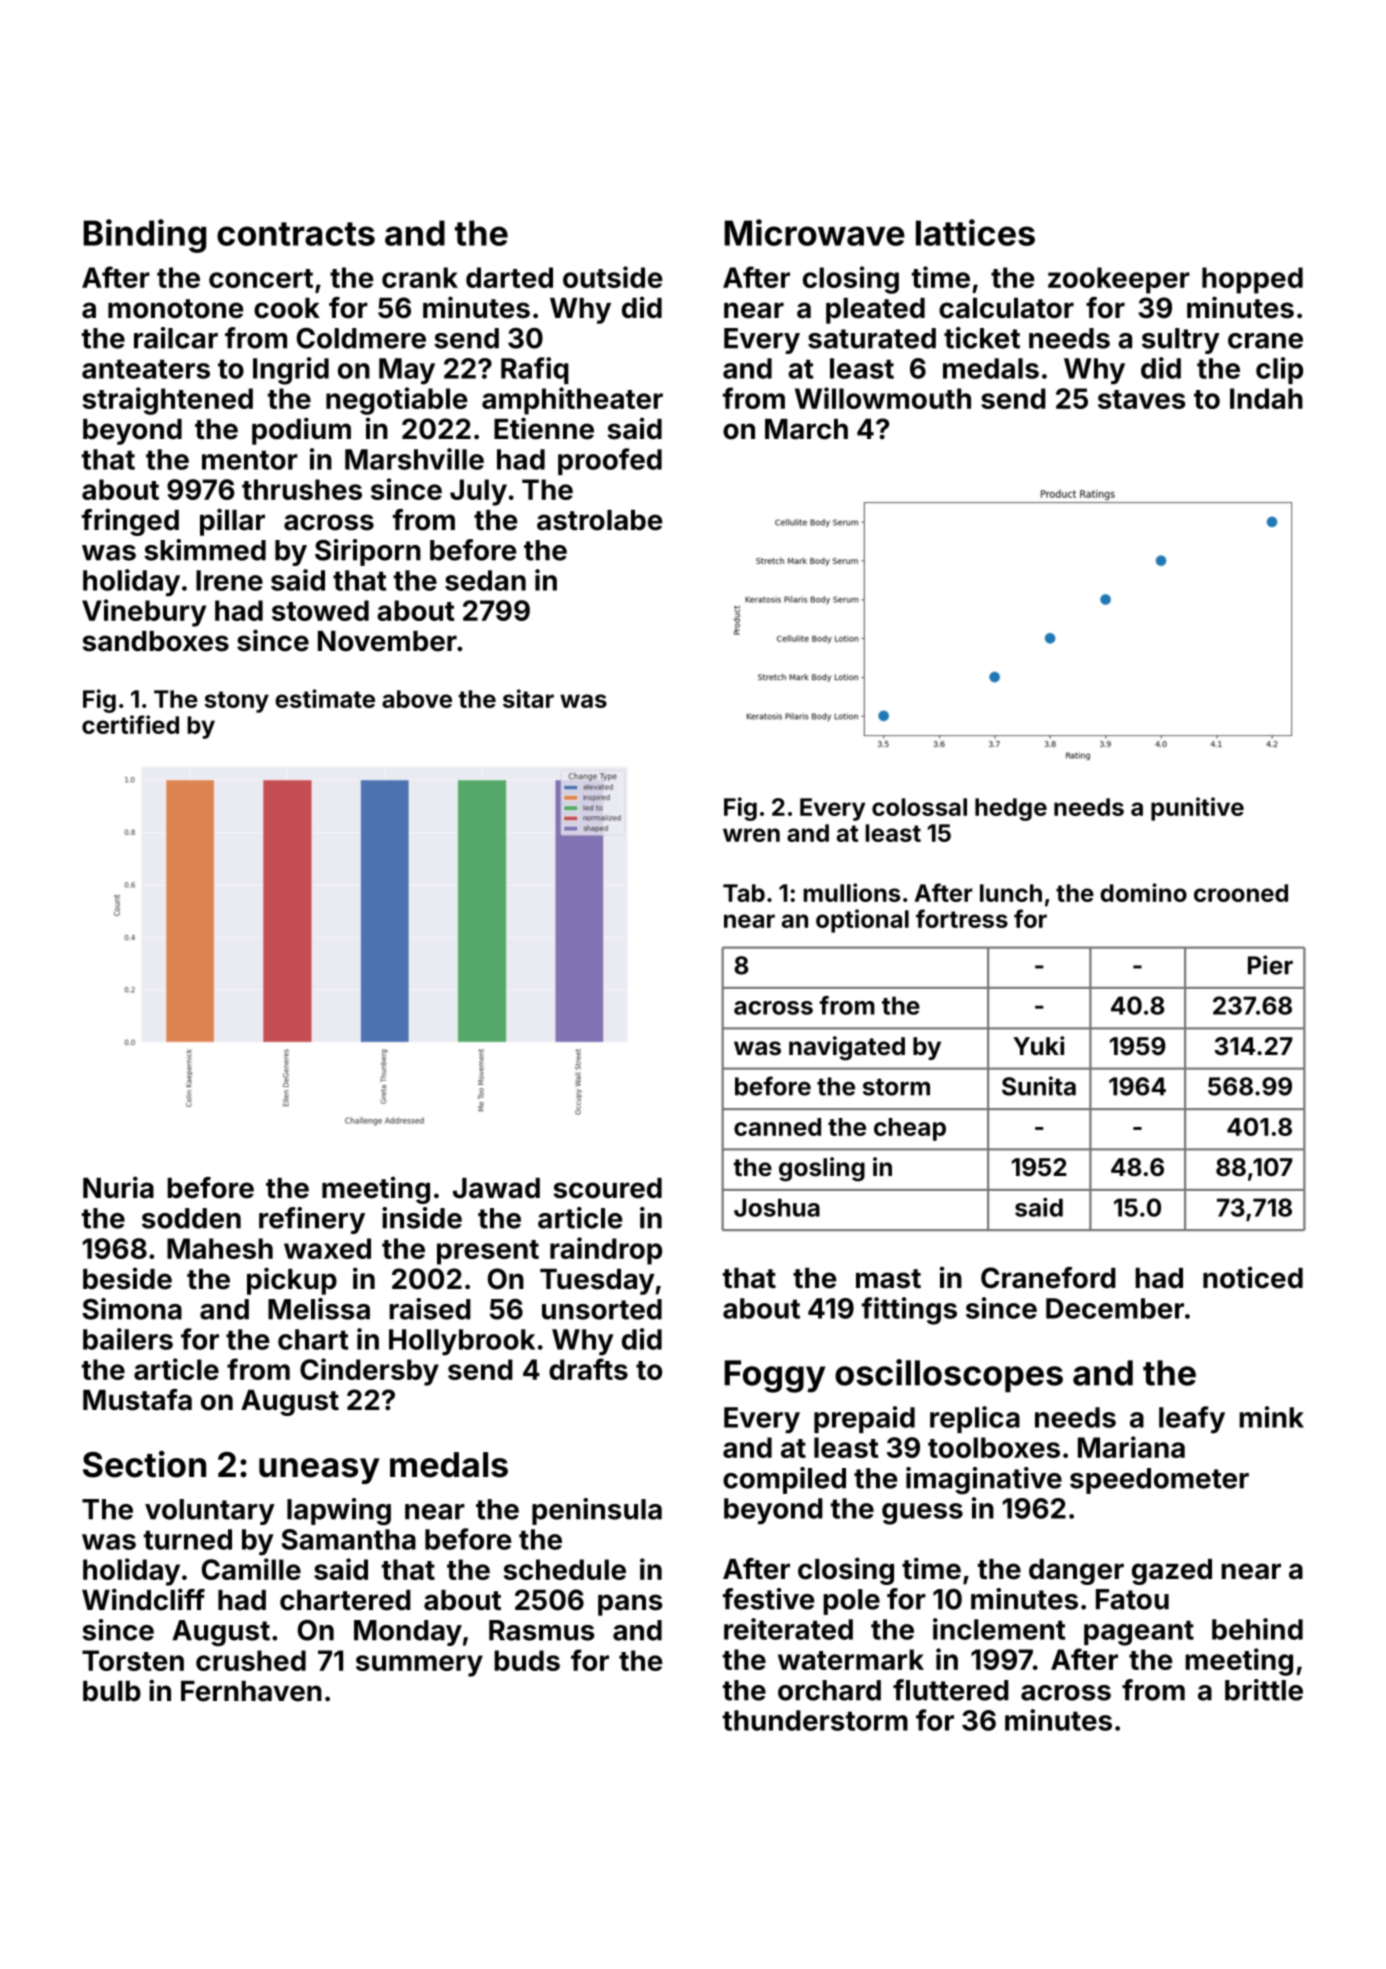 This screenshot has height=1969, width=1386. Describe the element at coordinates (251, 1569) in the screenshot. I see `Camille` at that location.
